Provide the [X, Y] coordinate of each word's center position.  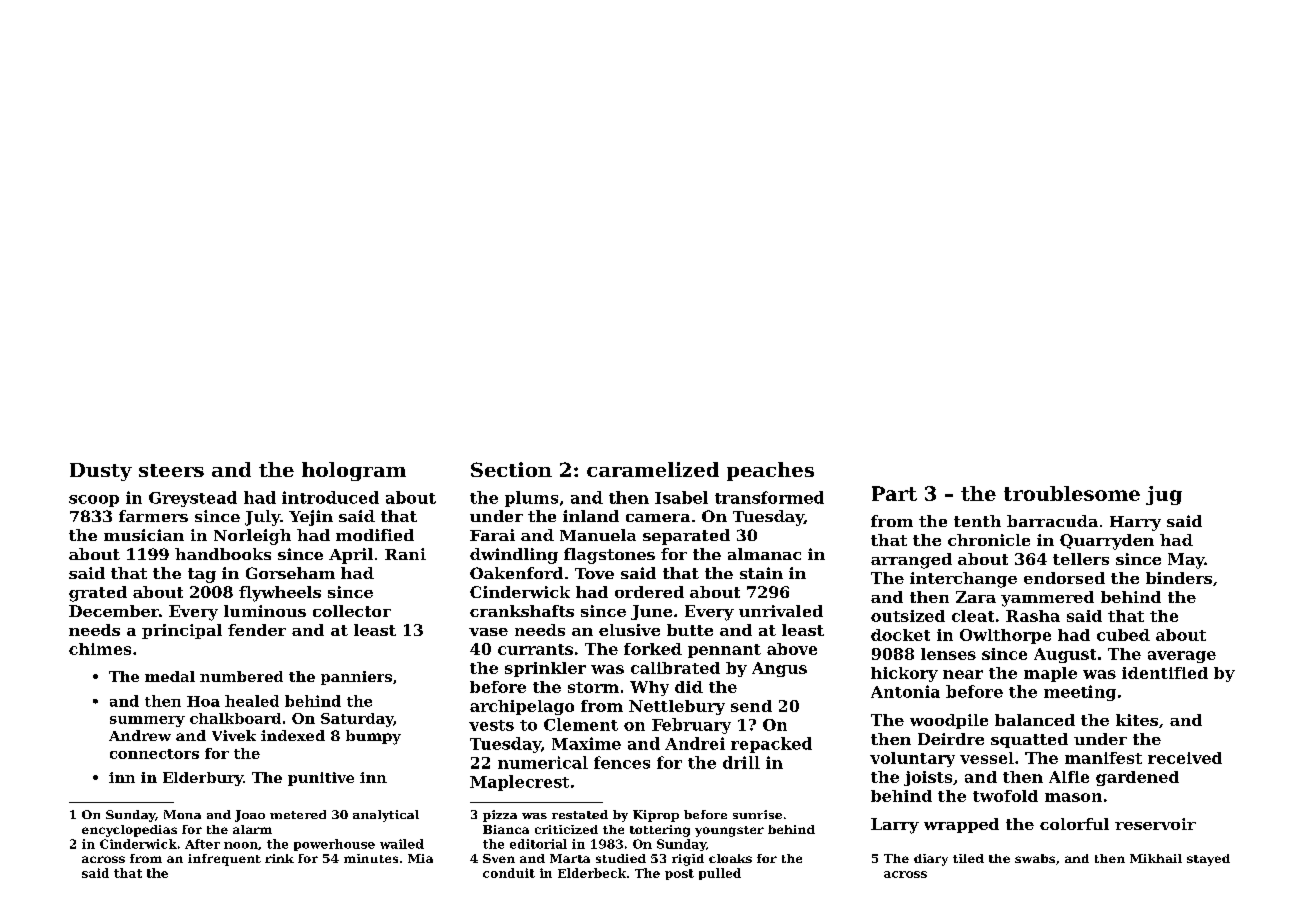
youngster [729, 831]
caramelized [653, 469]
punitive [321, 779]
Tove [594, 573]
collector [352, 611]
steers [171, 470]
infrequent [224, 860]
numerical [543, 762]
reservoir [1155, 824]
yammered [1047, 599]
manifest [1103, 758]
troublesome [1072, 493]
